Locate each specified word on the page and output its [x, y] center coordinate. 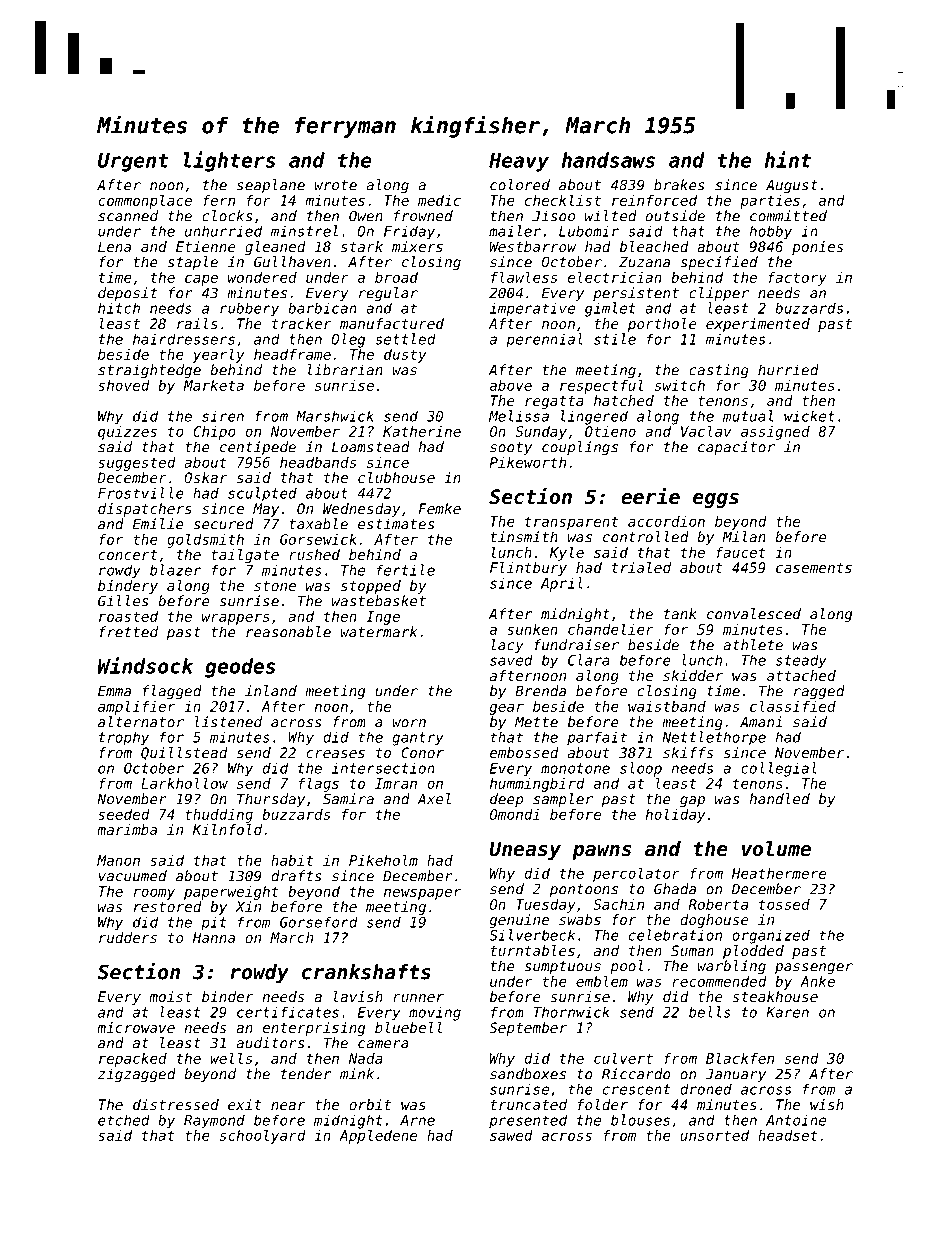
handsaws [608, 160]
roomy [154, 894]
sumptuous [562, 968]
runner [418, 998]
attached [801, 675]
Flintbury [528, 569]
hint [788, 159]
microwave [136, 1027]
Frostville [141, 493]
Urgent [133, 162]
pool [626, 967]
